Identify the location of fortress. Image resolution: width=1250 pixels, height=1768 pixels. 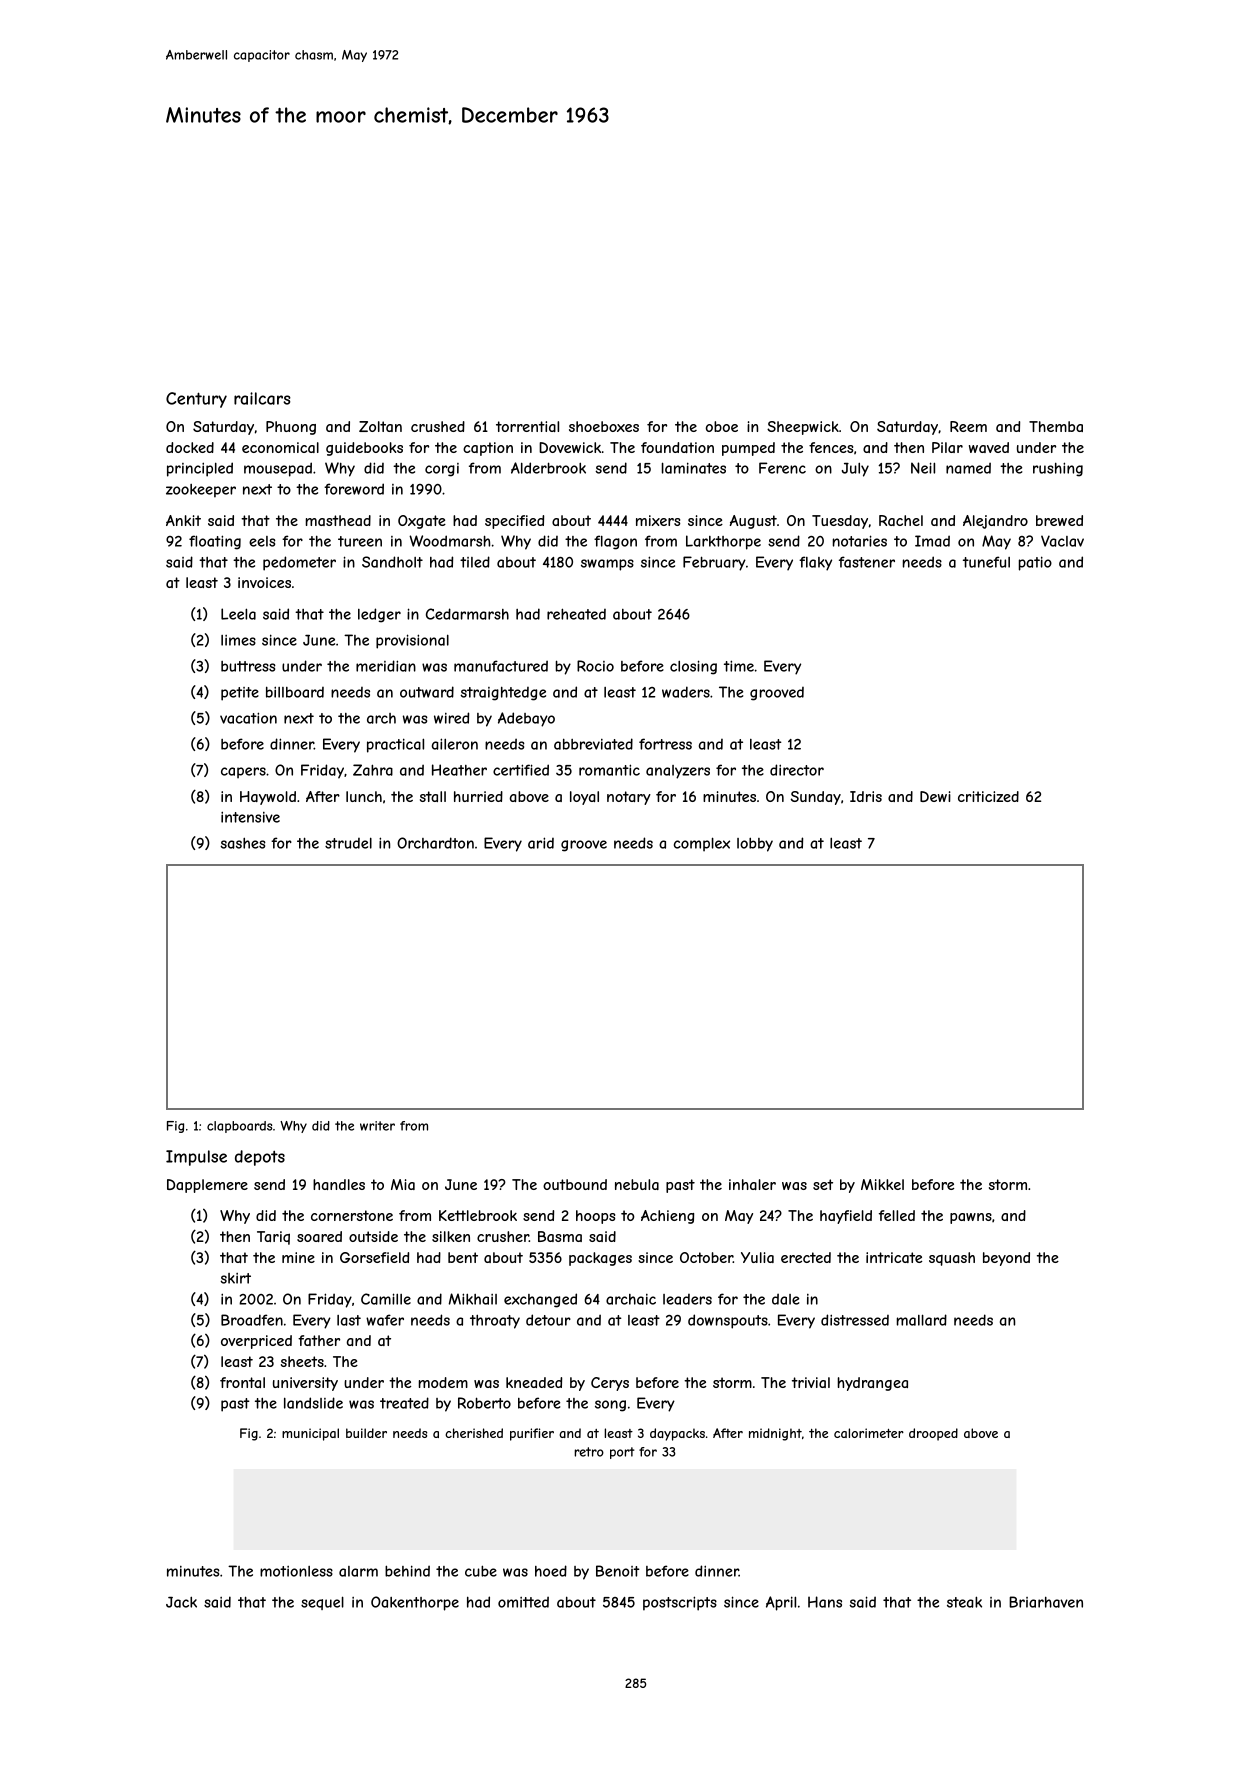
(665, 744).
